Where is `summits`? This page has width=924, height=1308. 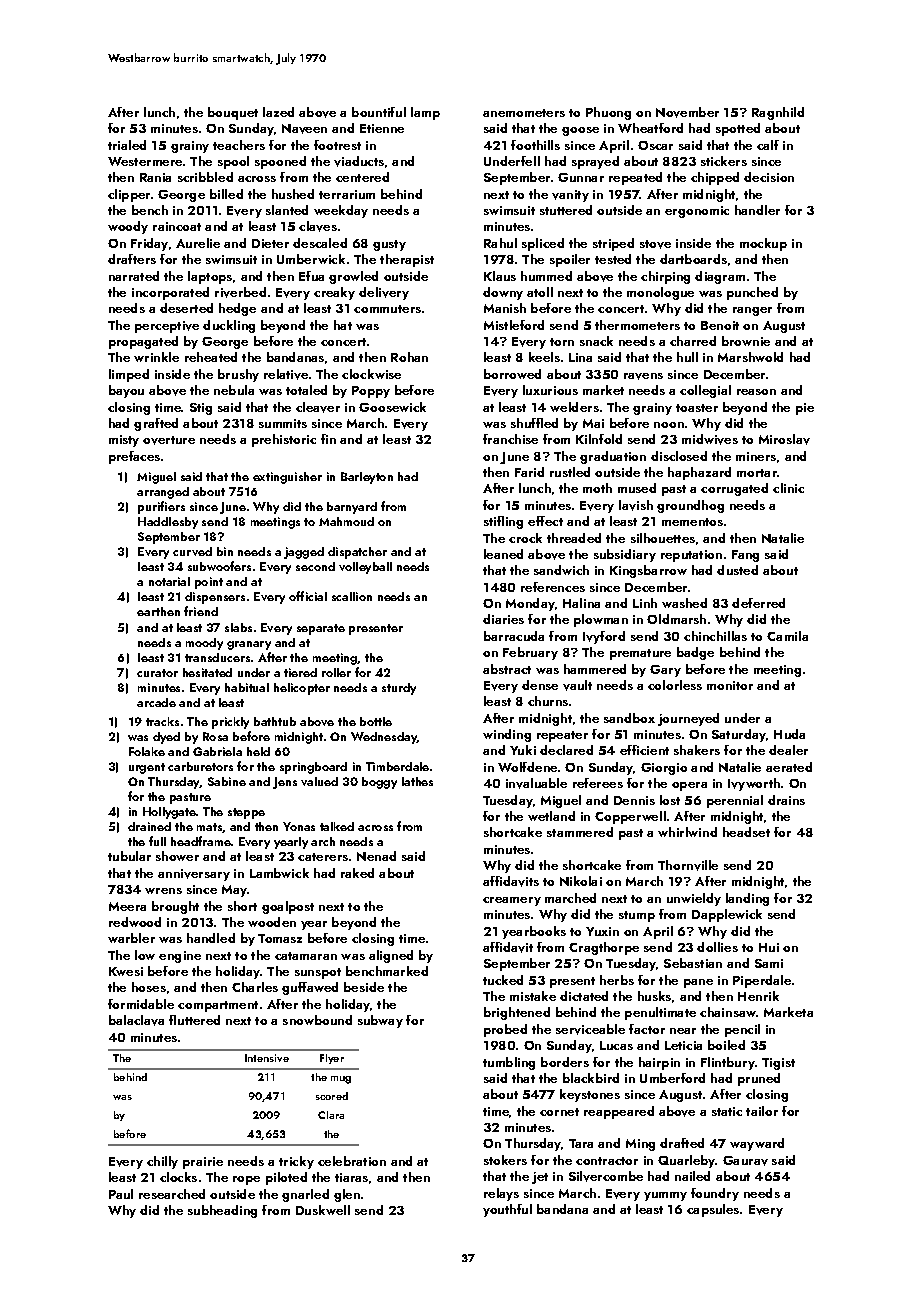 summits is located at coordinates (283, 423).
